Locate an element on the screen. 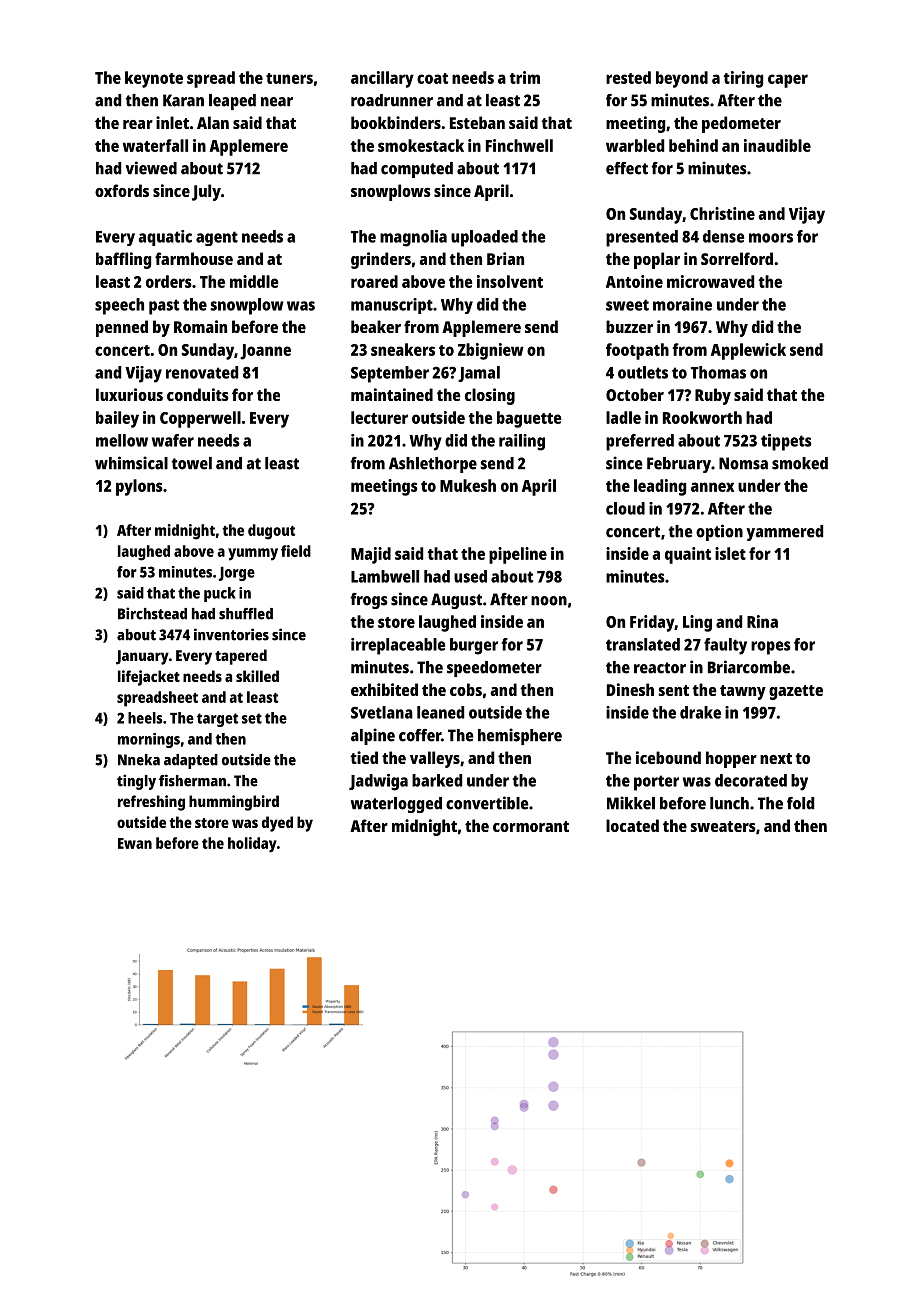 The width and height of the screenshot is (924, 1308). tiring is located at coordinates (743, 79).
